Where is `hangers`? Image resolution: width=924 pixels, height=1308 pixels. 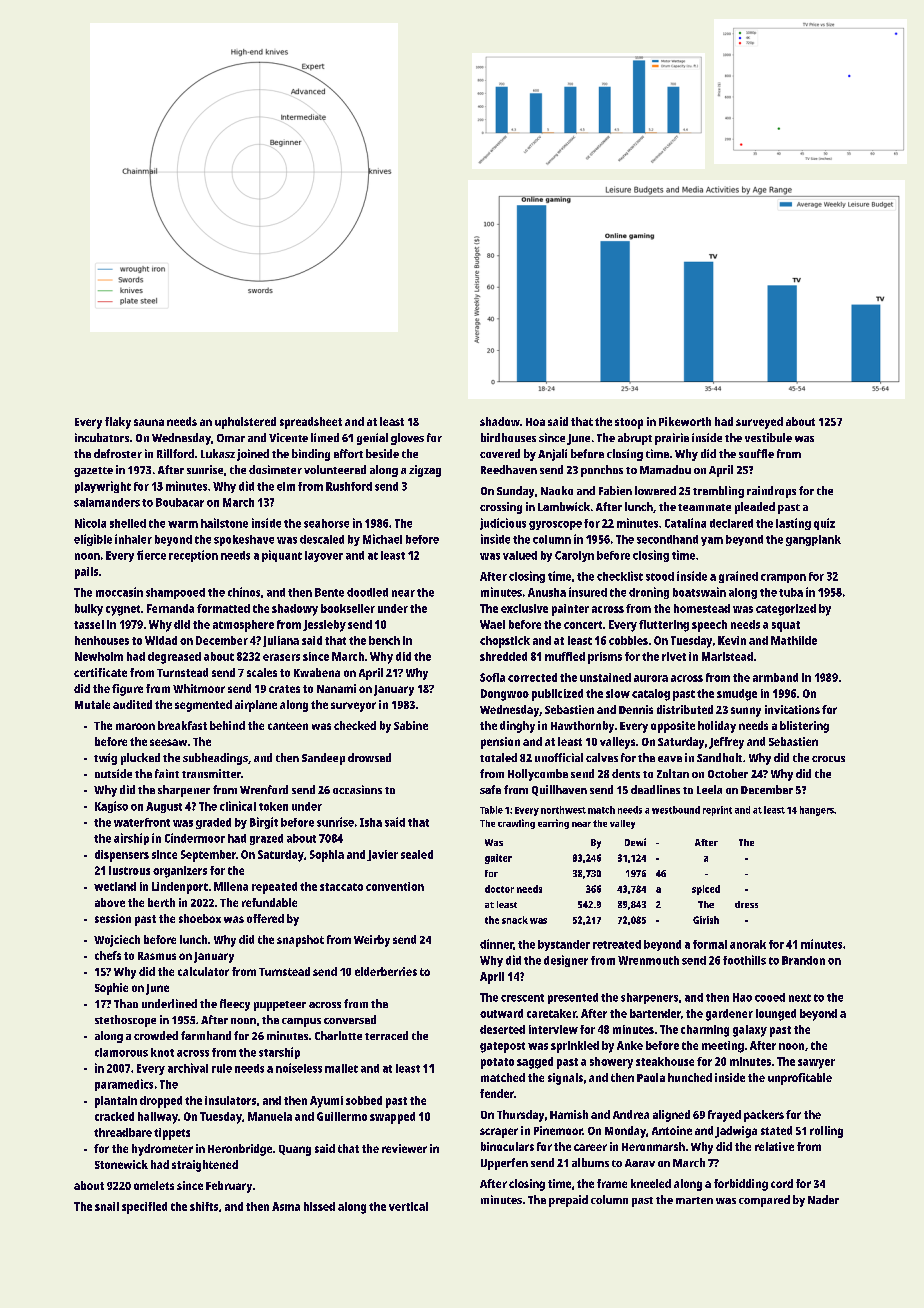 hangers is located at coordinates (817, 811).
